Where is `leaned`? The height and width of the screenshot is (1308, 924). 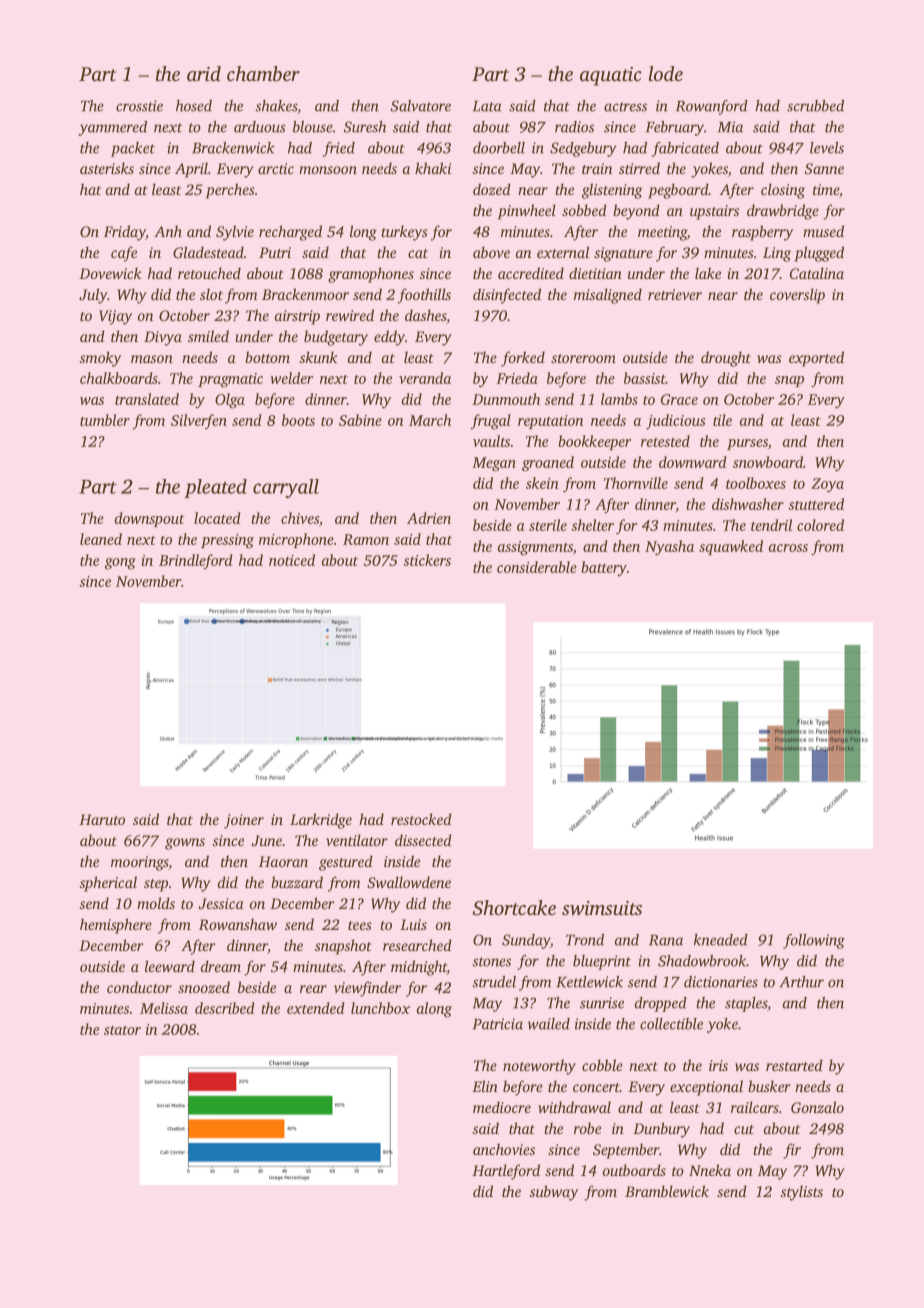 leaned is located at coordinates (101, 539).
